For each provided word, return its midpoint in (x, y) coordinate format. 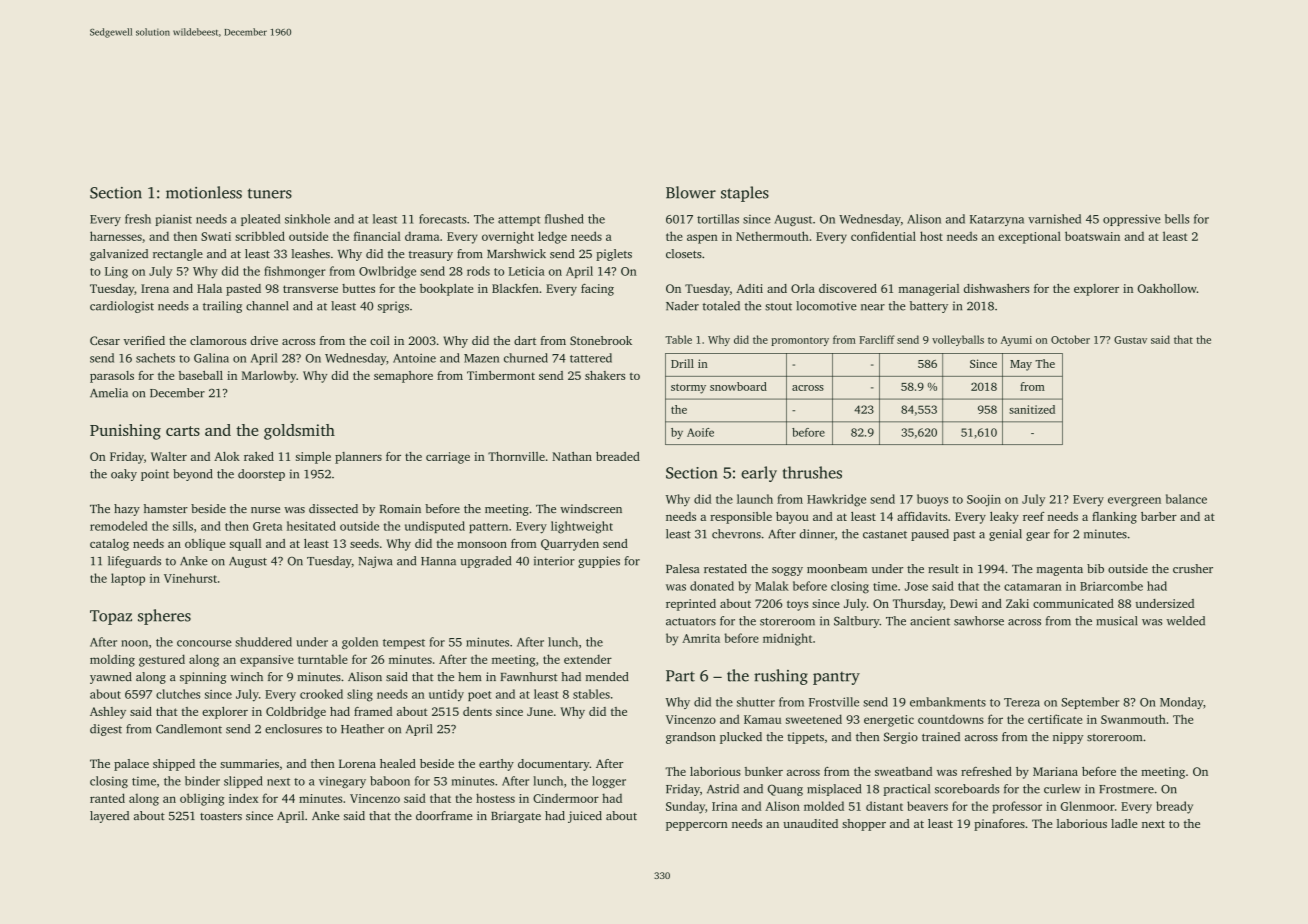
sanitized (1032, 409)
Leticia (527, 271)
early (759, 474)
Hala (209, 288)
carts (183, 431)
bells (1177, 219)
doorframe (444, 815)
